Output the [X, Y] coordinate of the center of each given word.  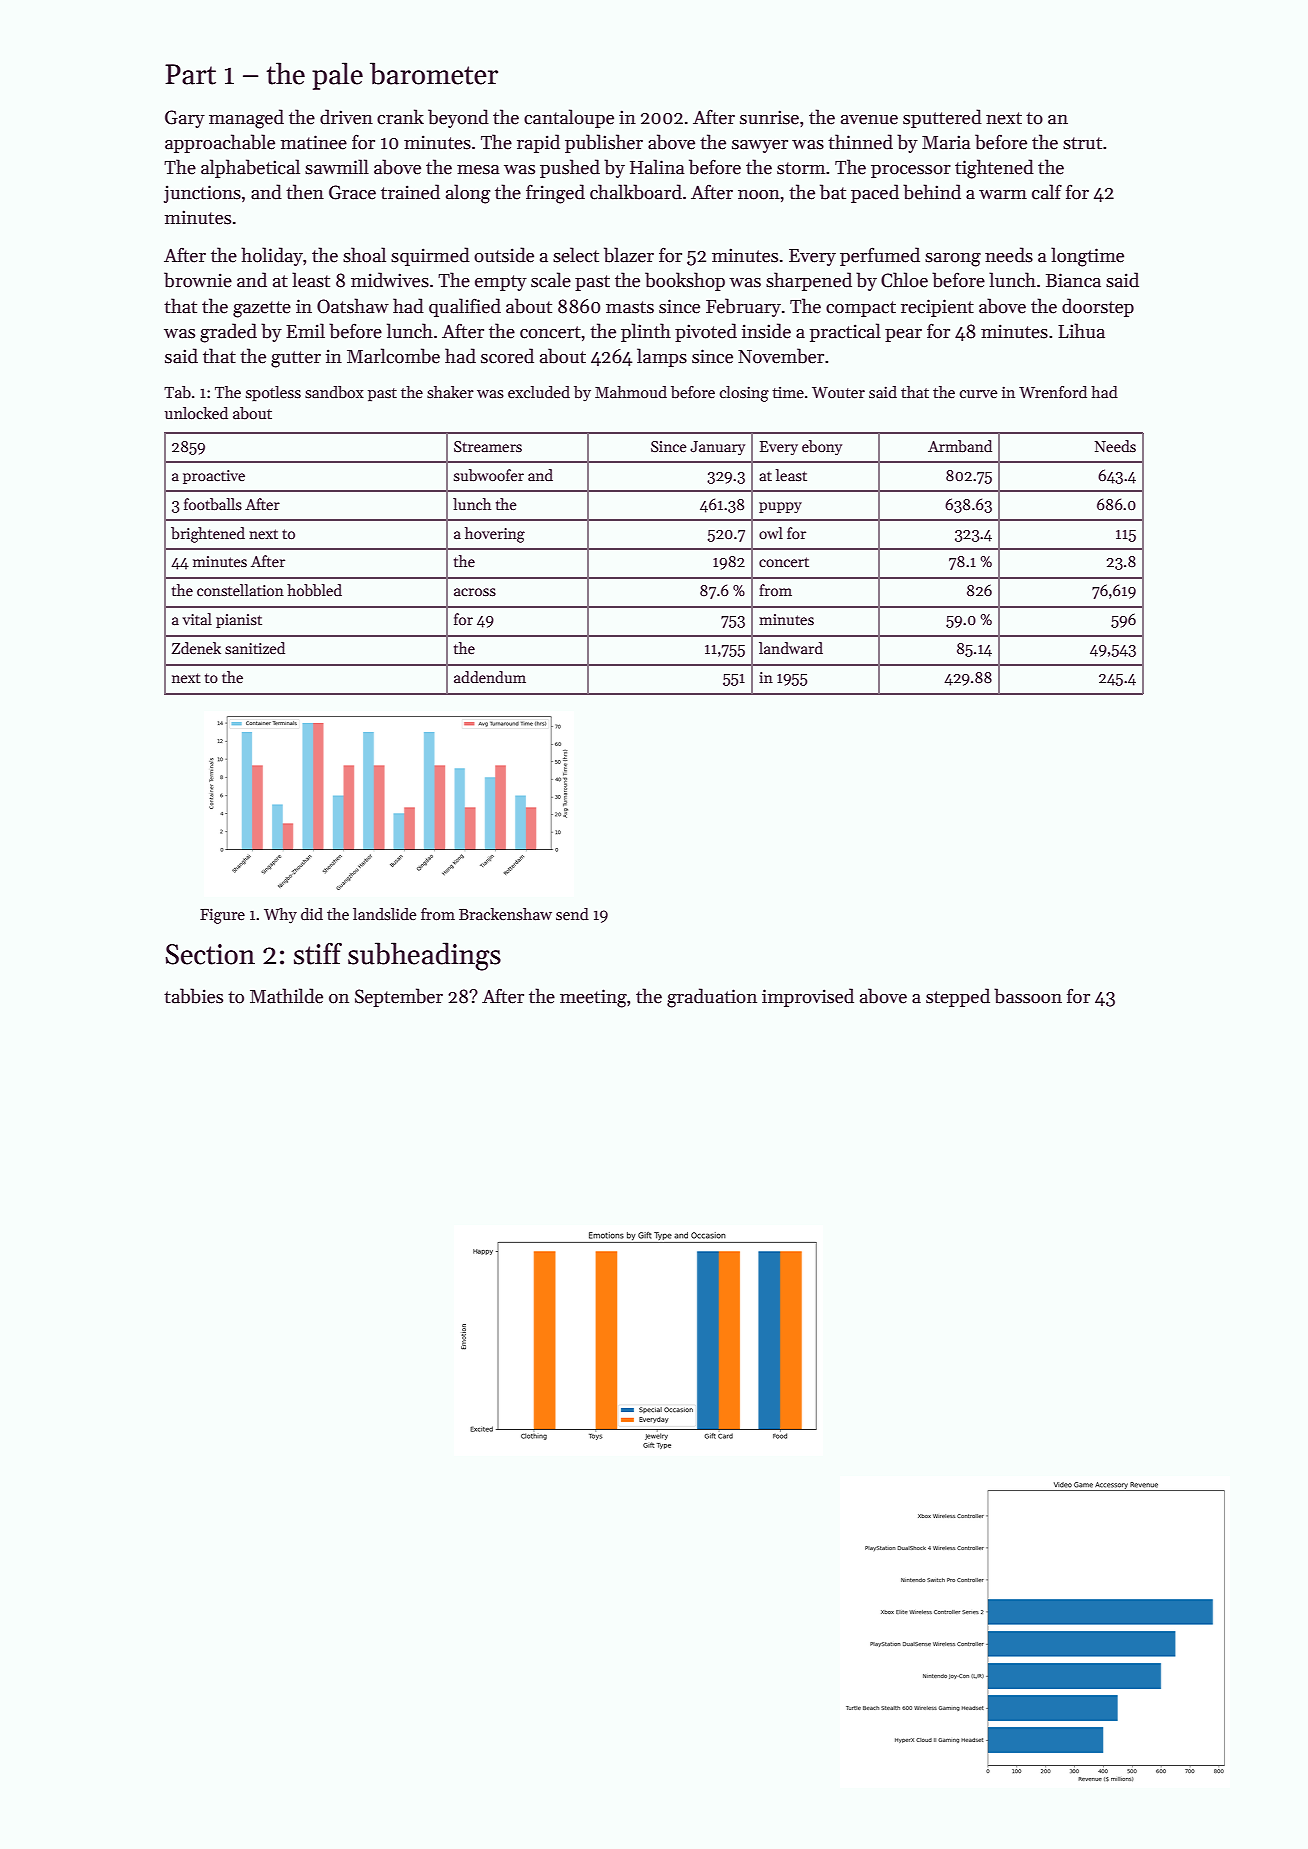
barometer [434, 73]
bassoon [1028, 996]
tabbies [193, 996]
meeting [593, 998]
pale [337, 76]
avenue [869, 120]
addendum [490, 677]
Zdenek [196, 648]
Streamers [488, 446]
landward [791, 648]
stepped [958, 997]
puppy [780, 507]
